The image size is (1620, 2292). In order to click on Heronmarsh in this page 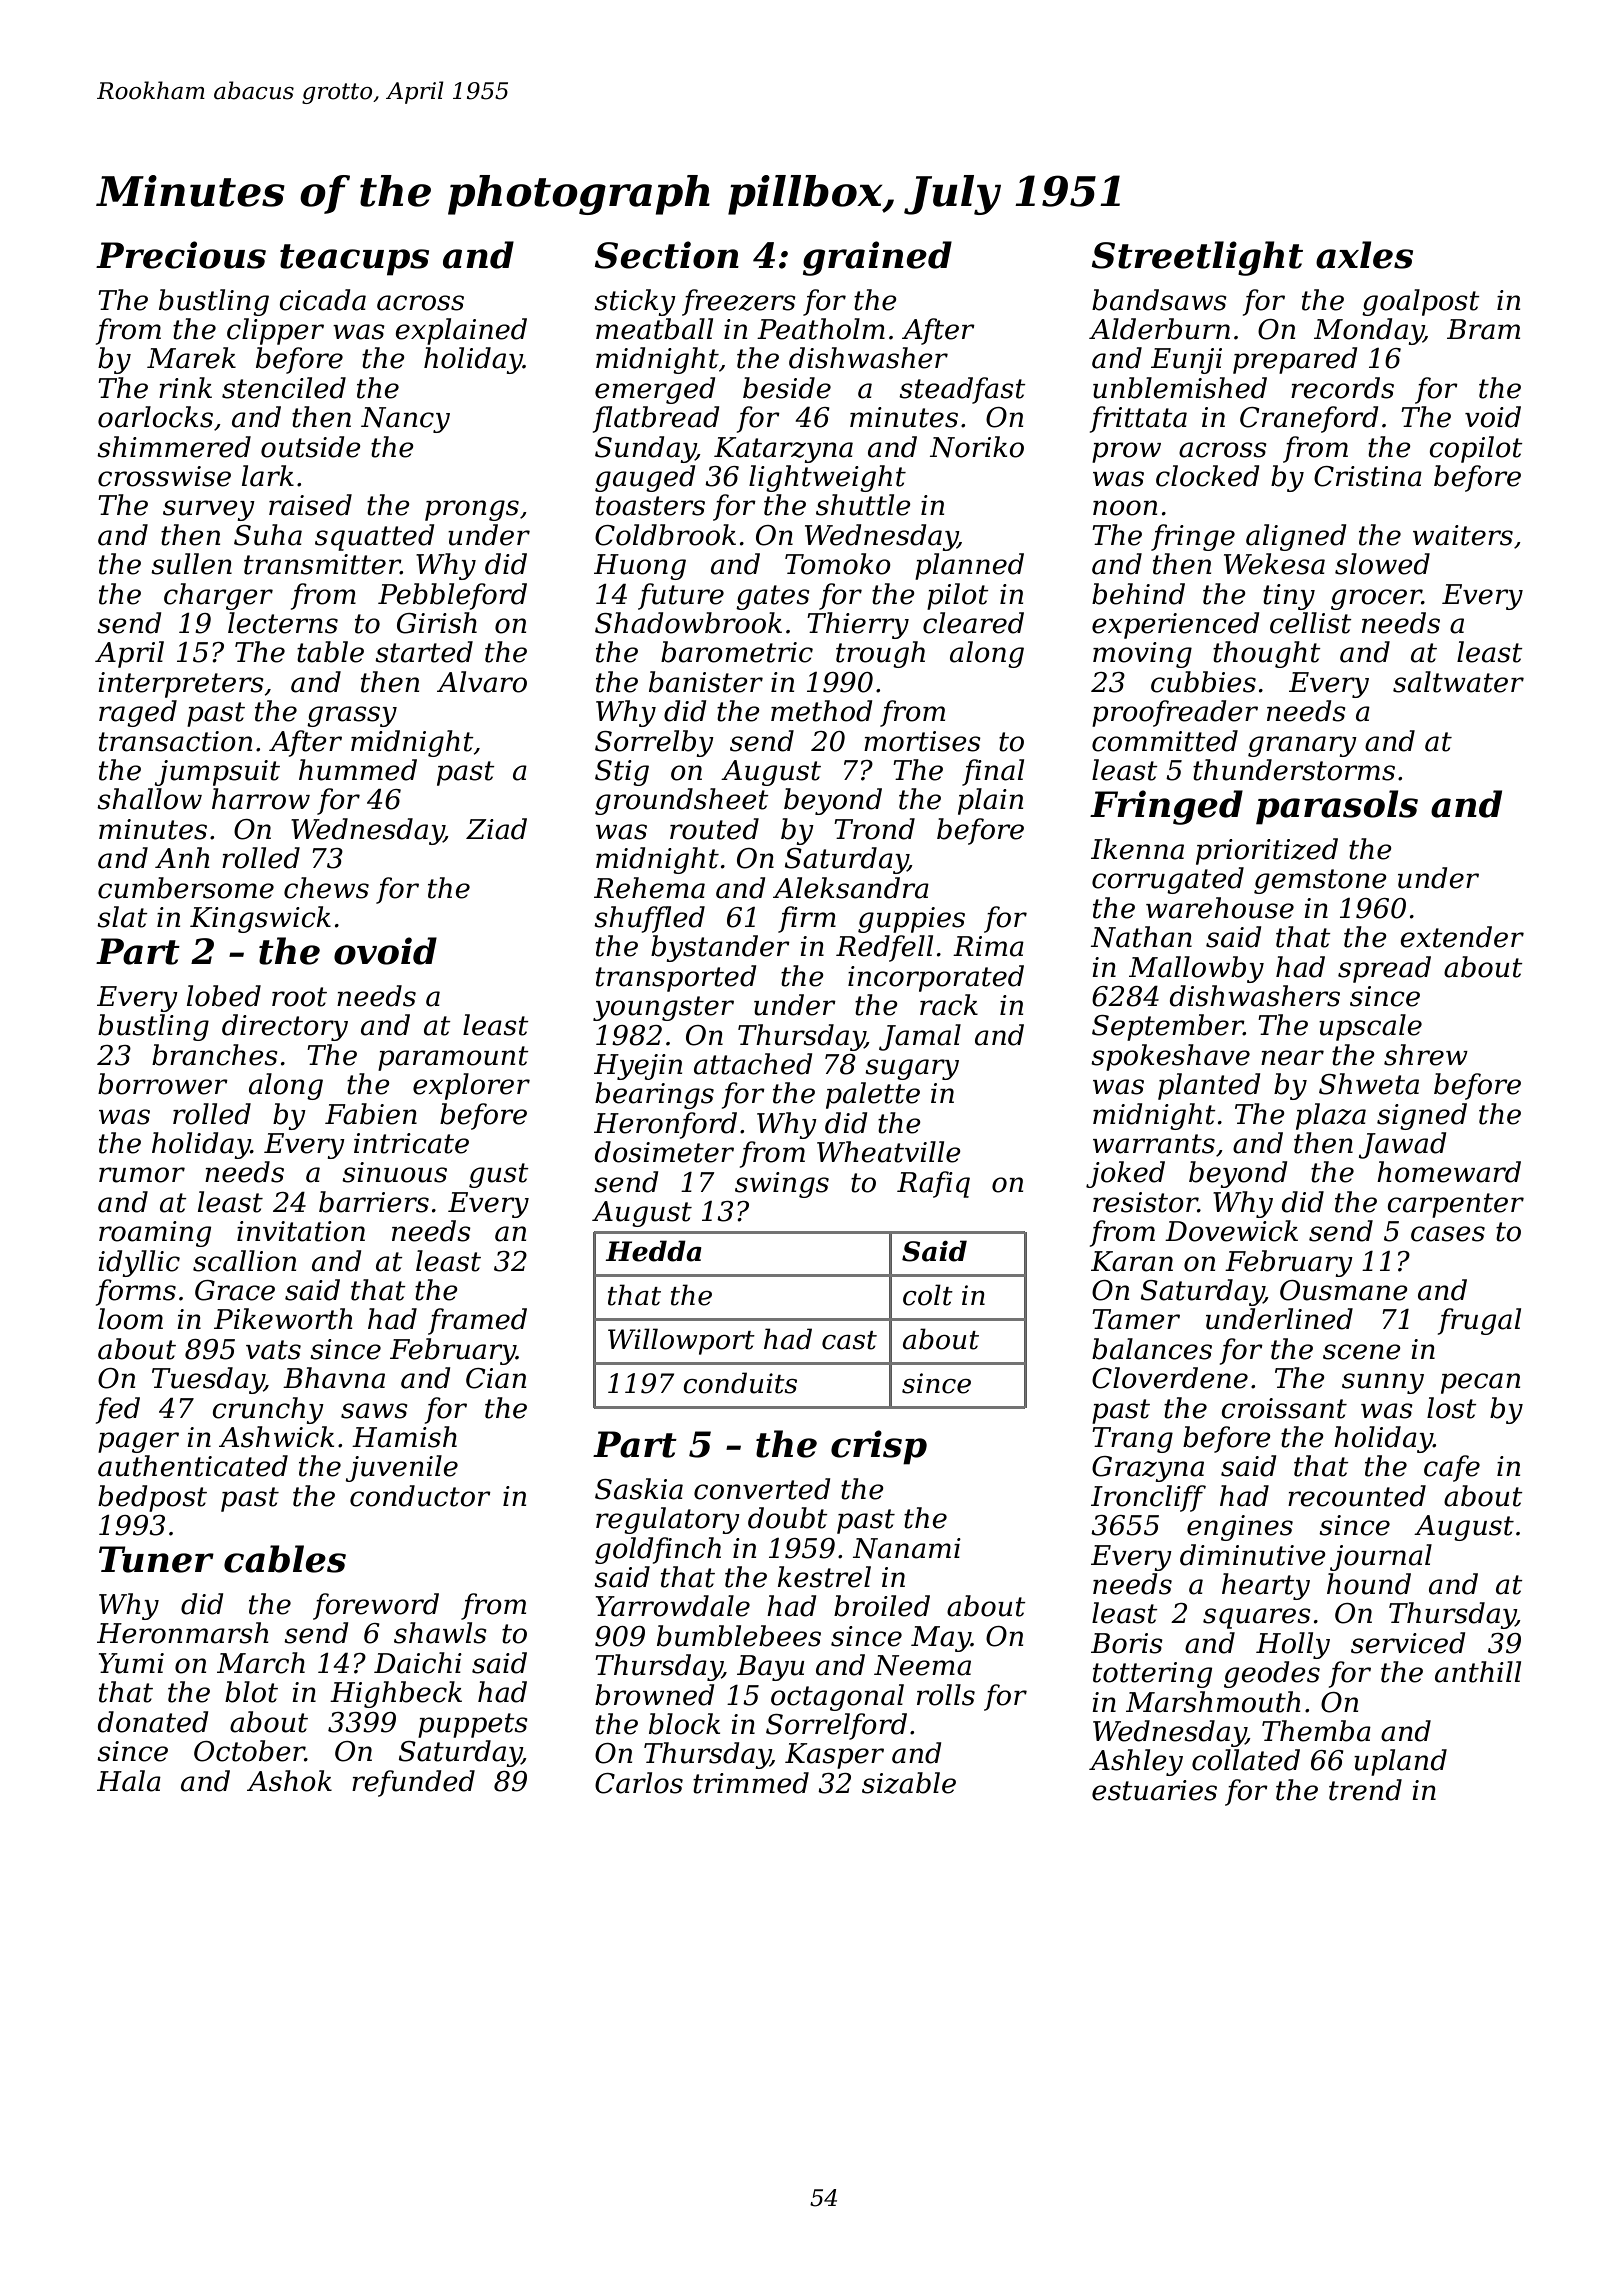, I will do `click(183, 1633)`.
